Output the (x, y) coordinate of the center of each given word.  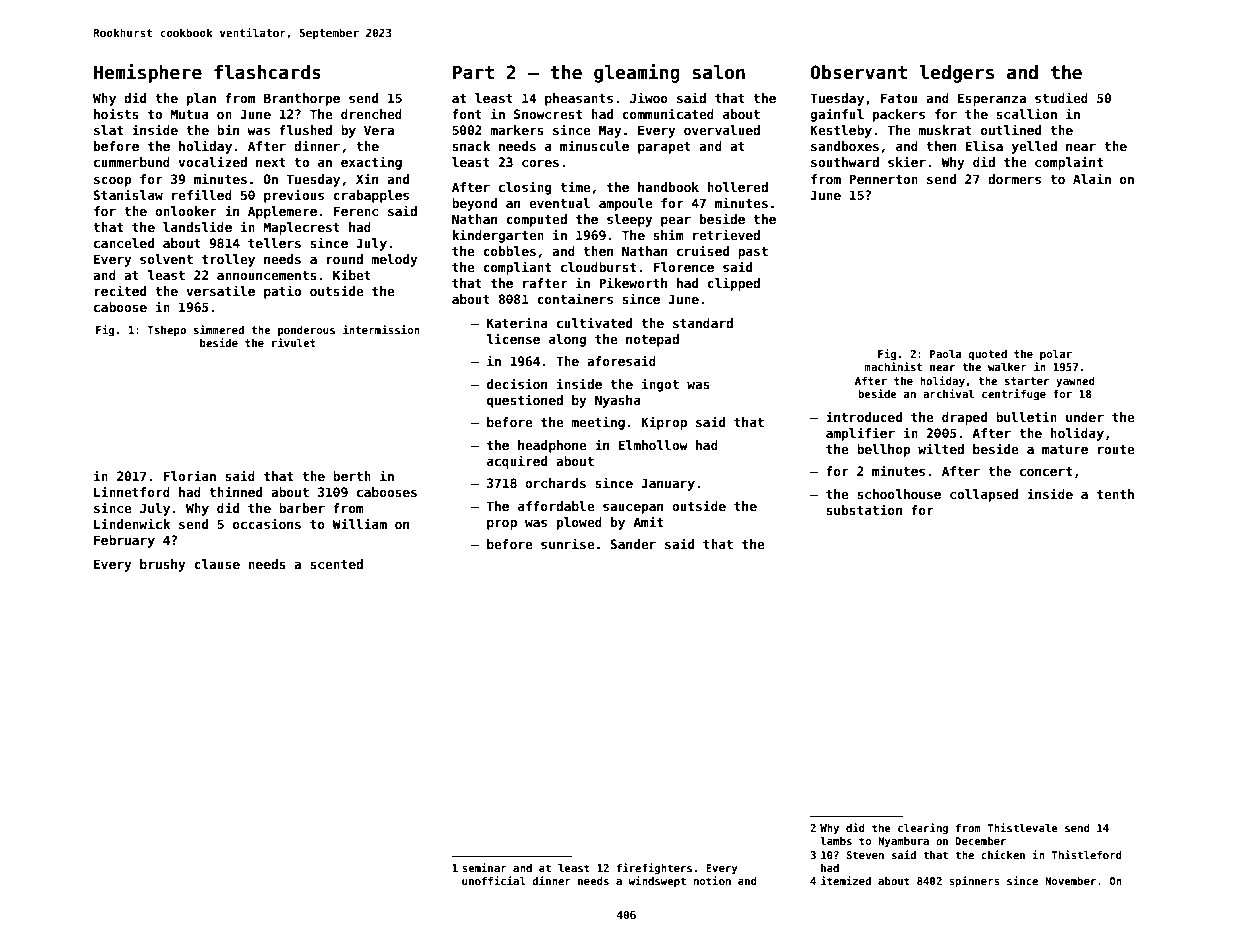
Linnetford (132, 491)
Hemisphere (148, 73)
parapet (664, 148)
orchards (555, 483)
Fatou (899, 98)
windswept (657, 881)
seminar (484, 867)
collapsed (984, 495)
